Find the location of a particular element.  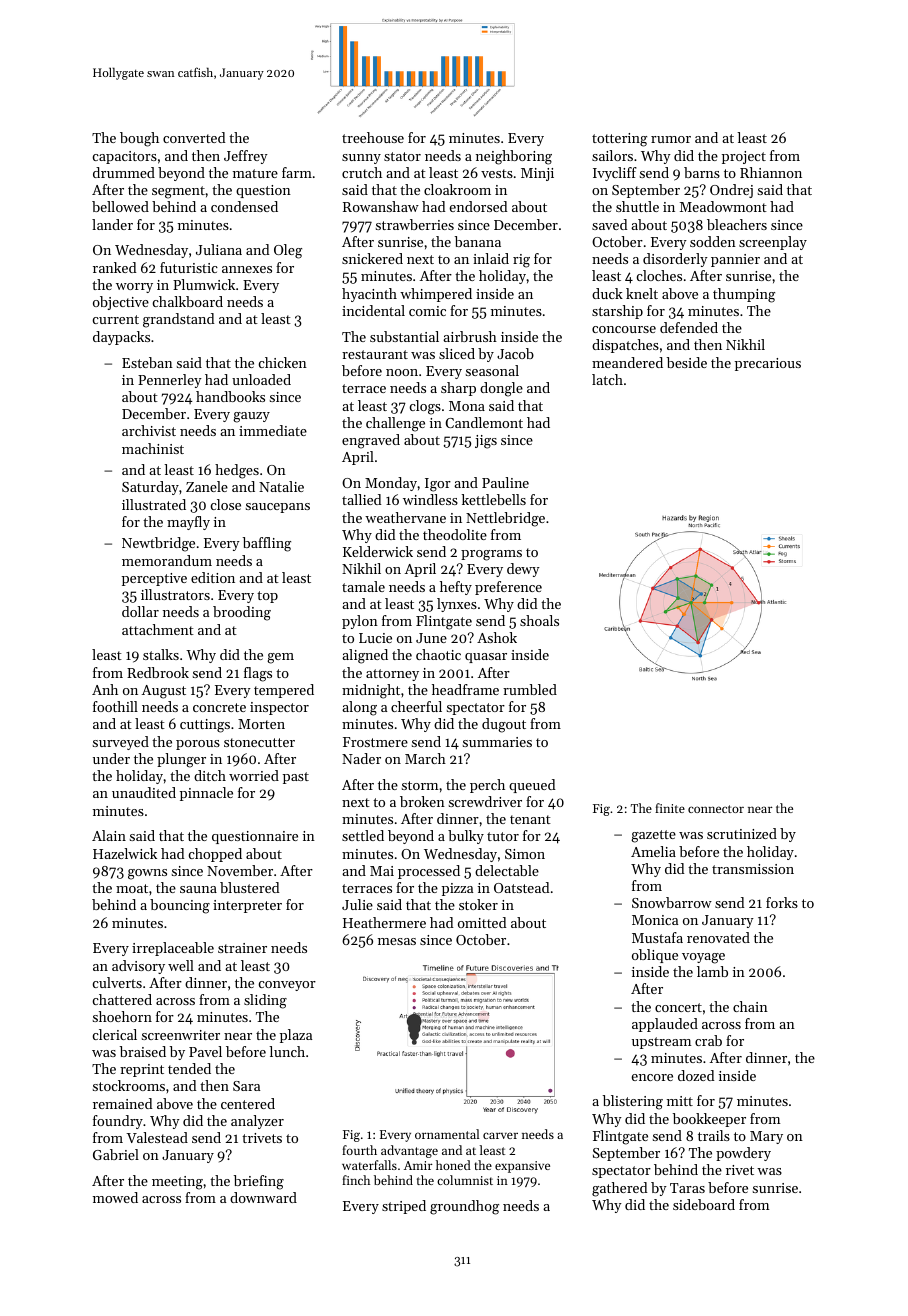

downward is located at coordinates (263, 1197).
